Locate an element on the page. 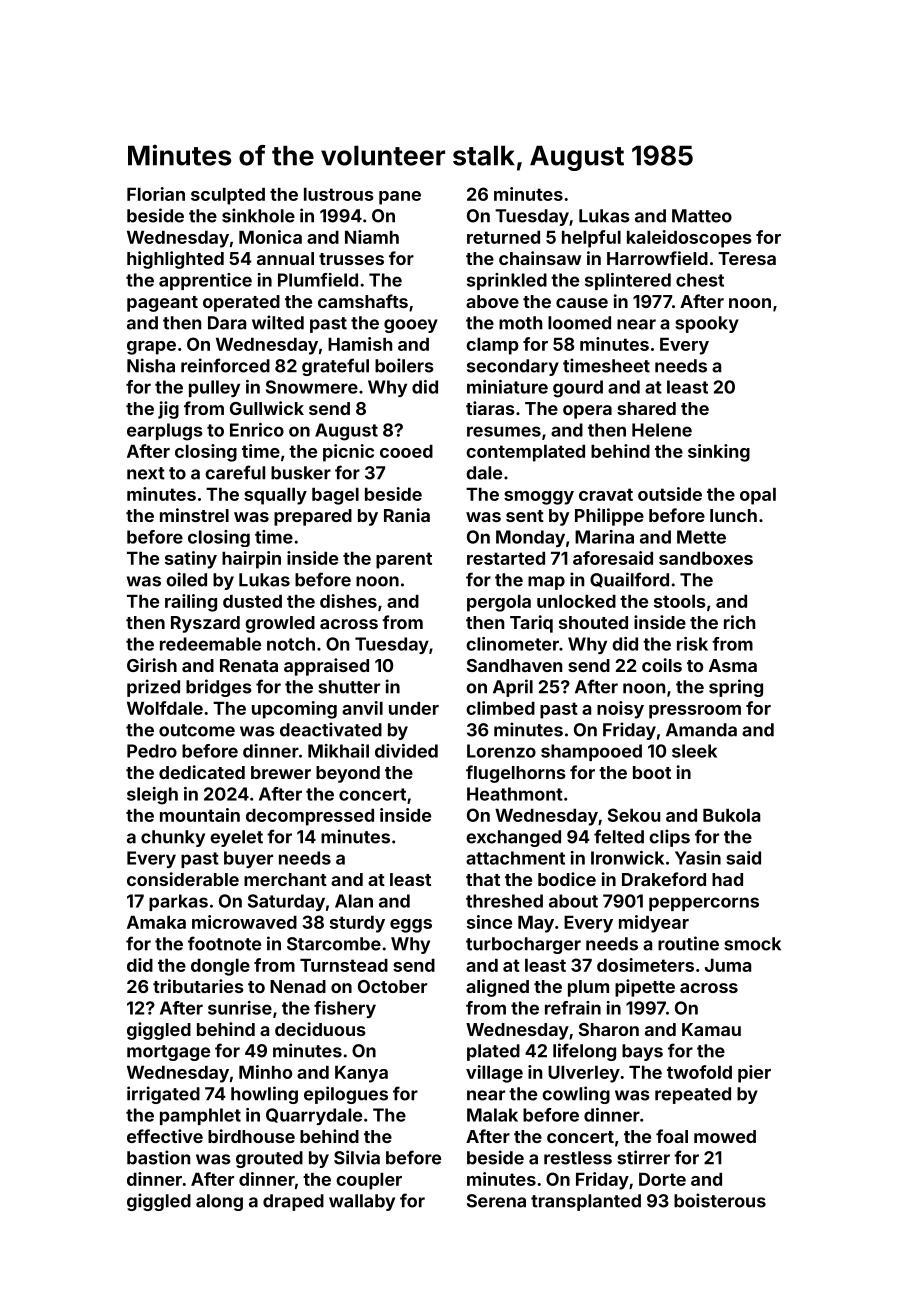 Image resolution: width=908 pixels, height=1316 pixels. opal is located at coordinates (758, 496).
